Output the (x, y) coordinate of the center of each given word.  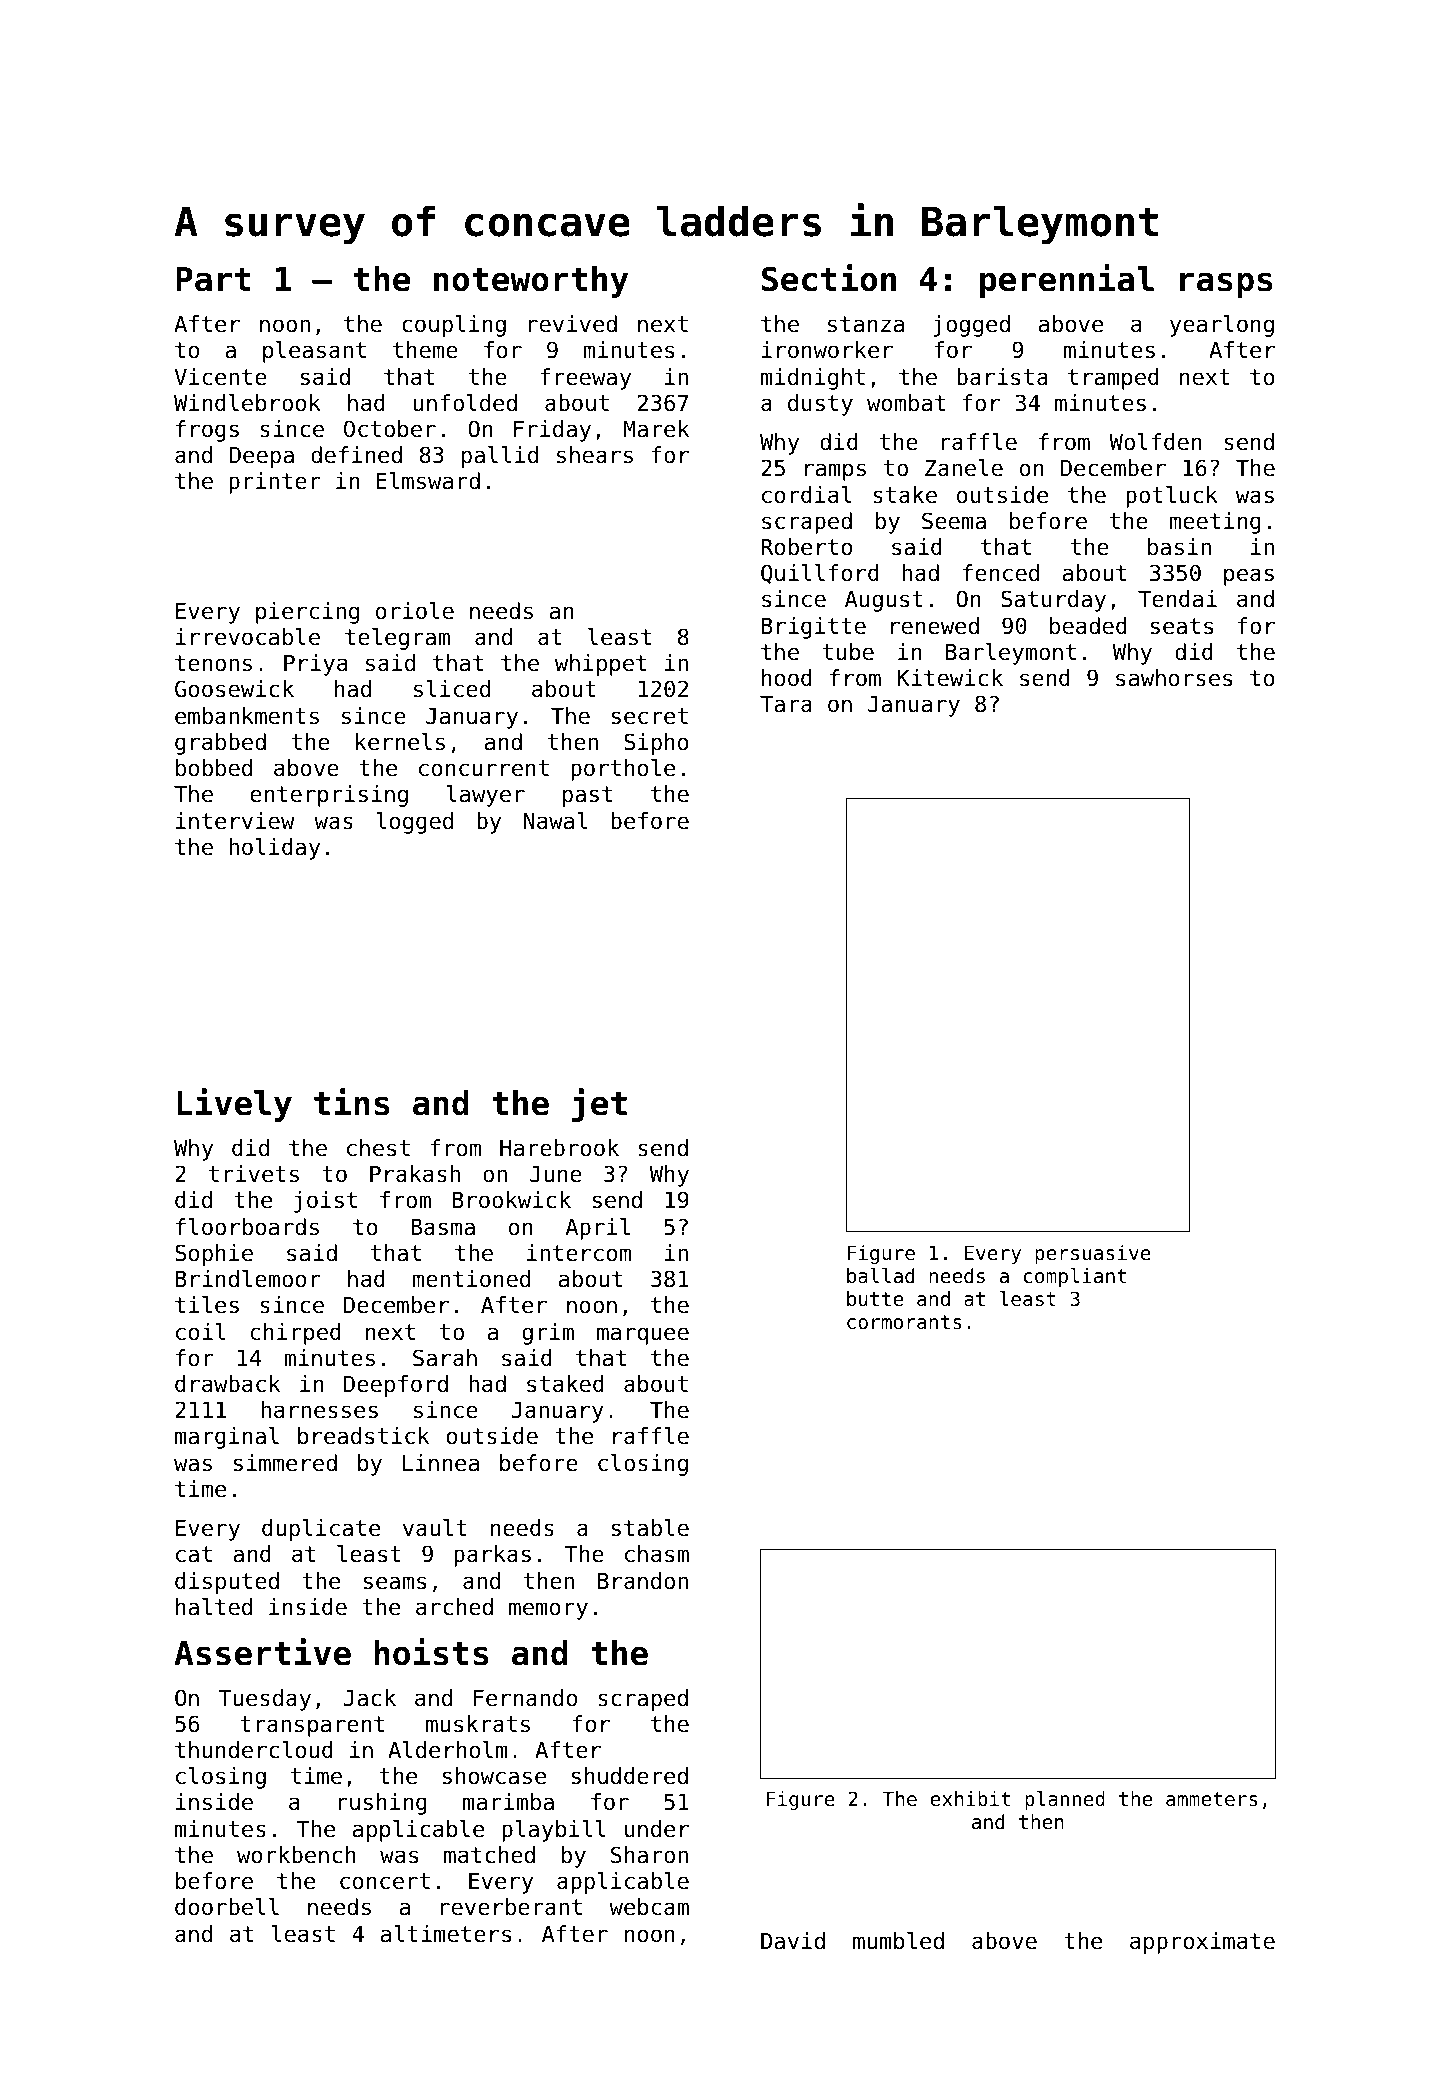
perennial (1067, 281)
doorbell (227, 1907)
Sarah (445, 1358)
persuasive (1093, 1254)
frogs (207, 431)
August (884, 601)
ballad (880, 1276)
